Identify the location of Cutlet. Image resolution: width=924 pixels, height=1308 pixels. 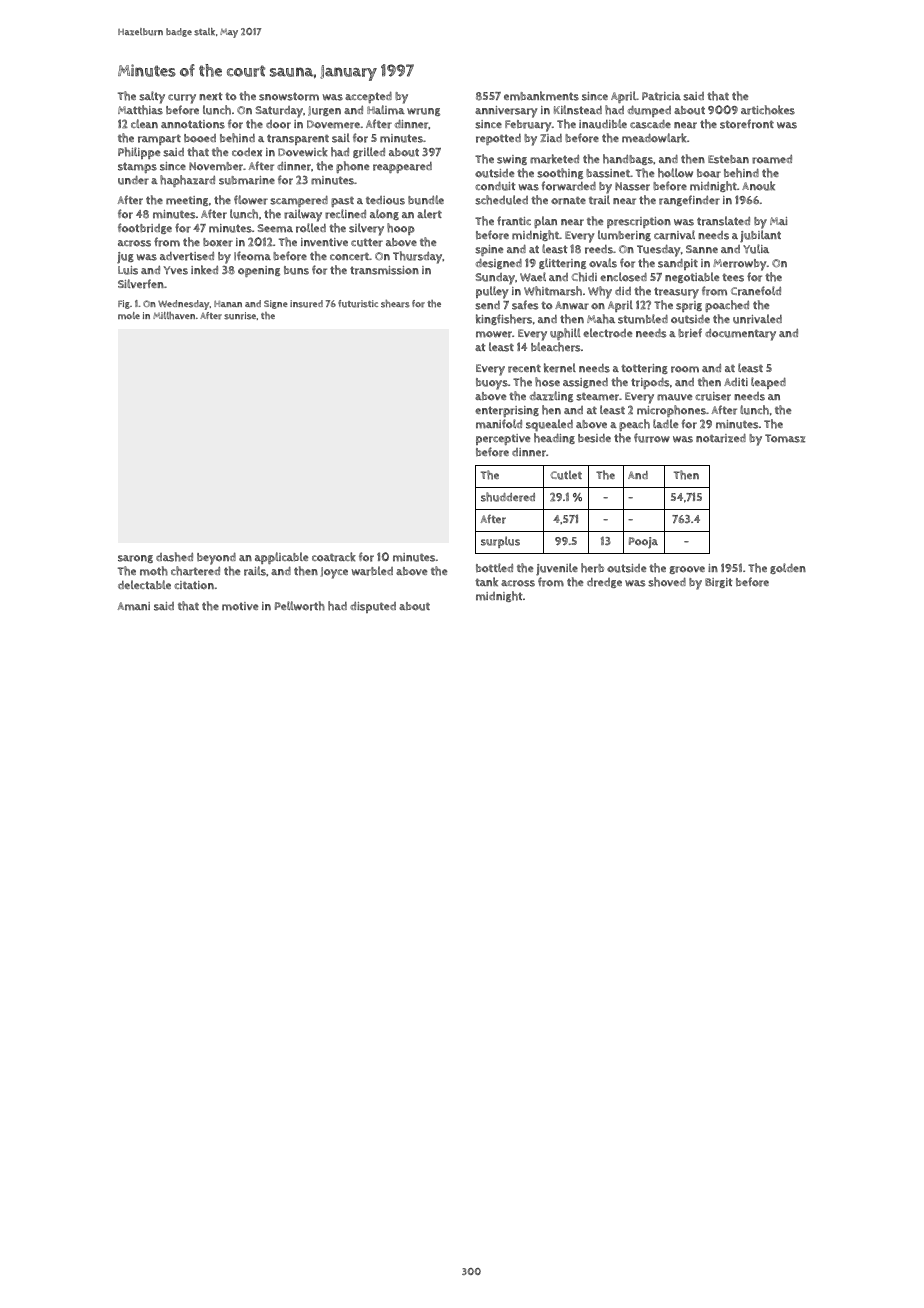
(566, 475).
